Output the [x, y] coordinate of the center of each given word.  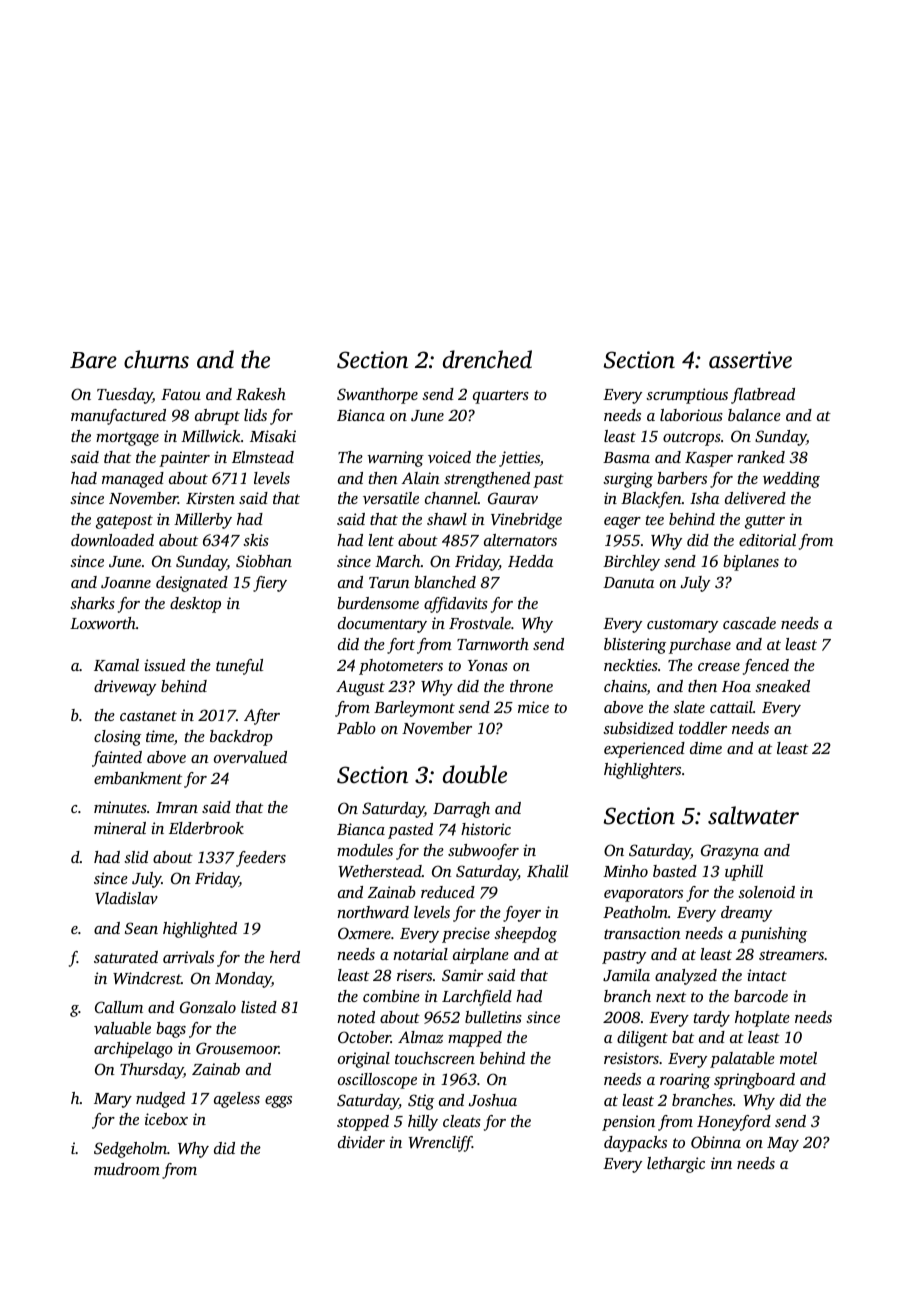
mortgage [127, 439]
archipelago [133, 1050]
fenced [766, 667]
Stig [421, 1102]
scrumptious [687, 396]
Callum [119, 1007]
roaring [685, 1081]
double [475, 774]
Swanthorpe [377, 396]
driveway [125, 688]
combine [391, 996]
